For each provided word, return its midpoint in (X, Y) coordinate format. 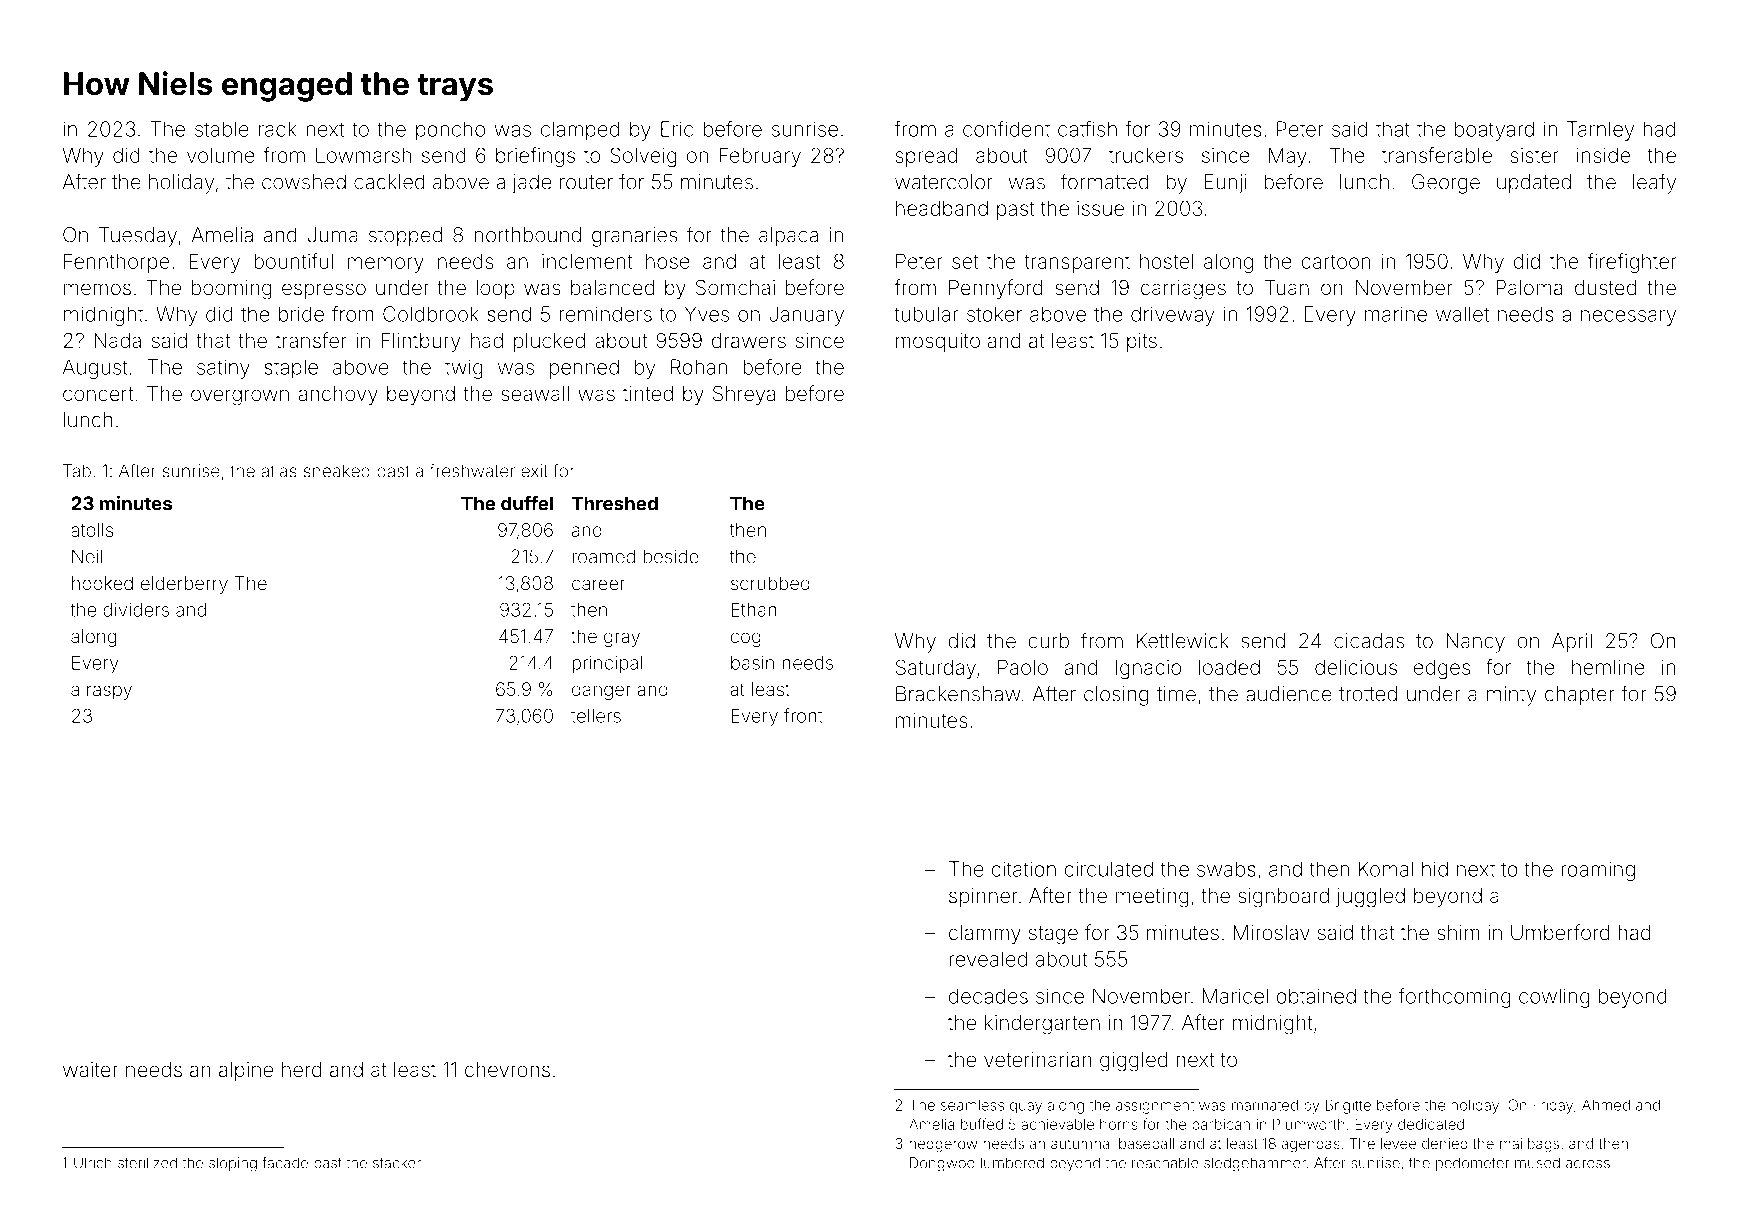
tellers (596, 716)
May (1288, 157)
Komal (1386, 869)
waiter (90, 1069)
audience (1289, 694)
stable (222, 129)
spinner (983, 897)
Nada (117, 340)
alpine (246, 1071)
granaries (635, 237)
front (803, 715)
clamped (580, 131)
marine (1396, 314)
